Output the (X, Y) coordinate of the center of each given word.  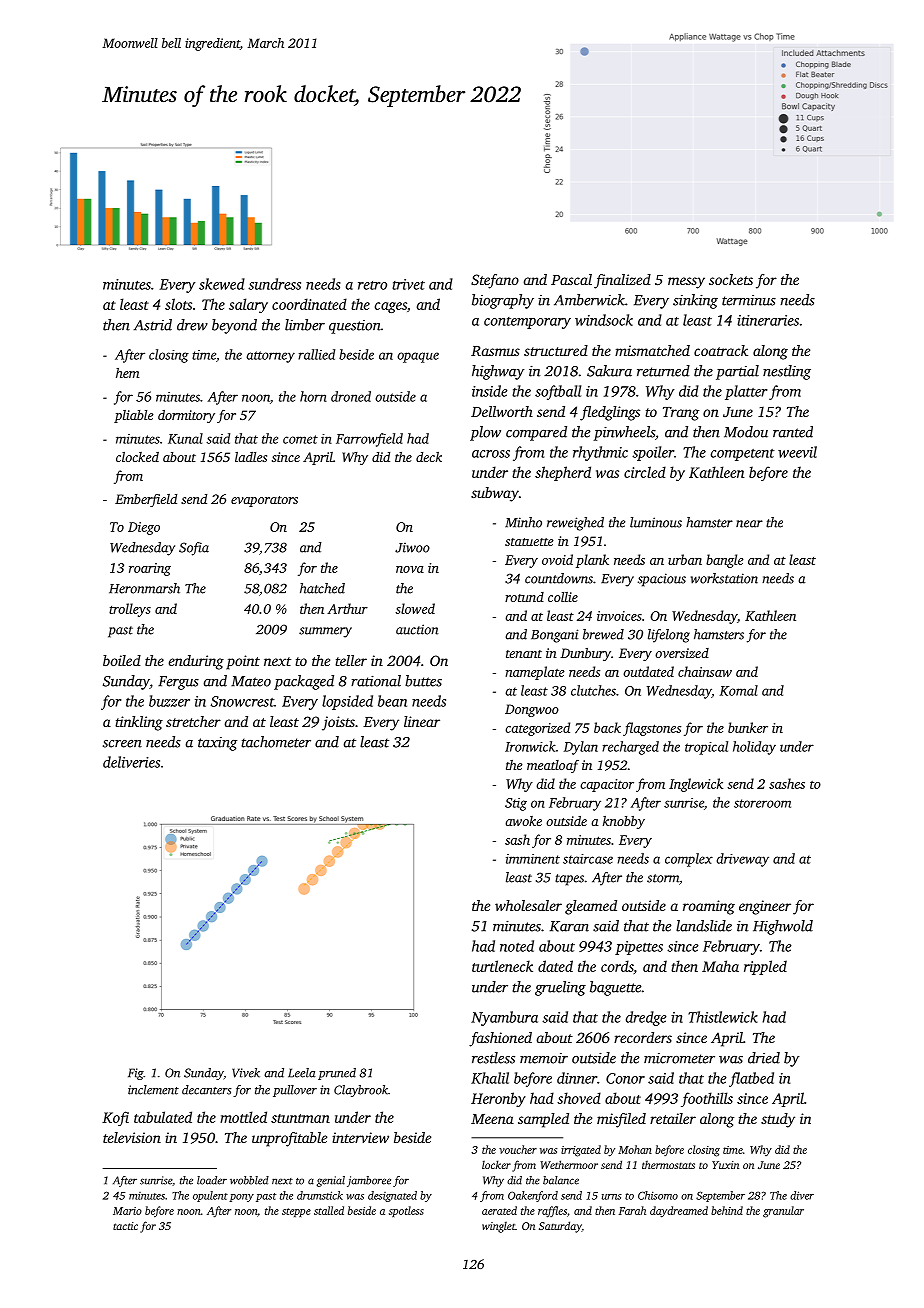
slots (178, 304)
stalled (329, 1210)
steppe (296, 1212)
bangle (724, 561)
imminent (533, 859)
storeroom (762, 803)
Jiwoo (412, 548)
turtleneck (502, 966)
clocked (137, 457)
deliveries (131, 762)
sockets (731, 279)
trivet (408, 284)
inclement (153, 1090)
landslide (704, 926)
